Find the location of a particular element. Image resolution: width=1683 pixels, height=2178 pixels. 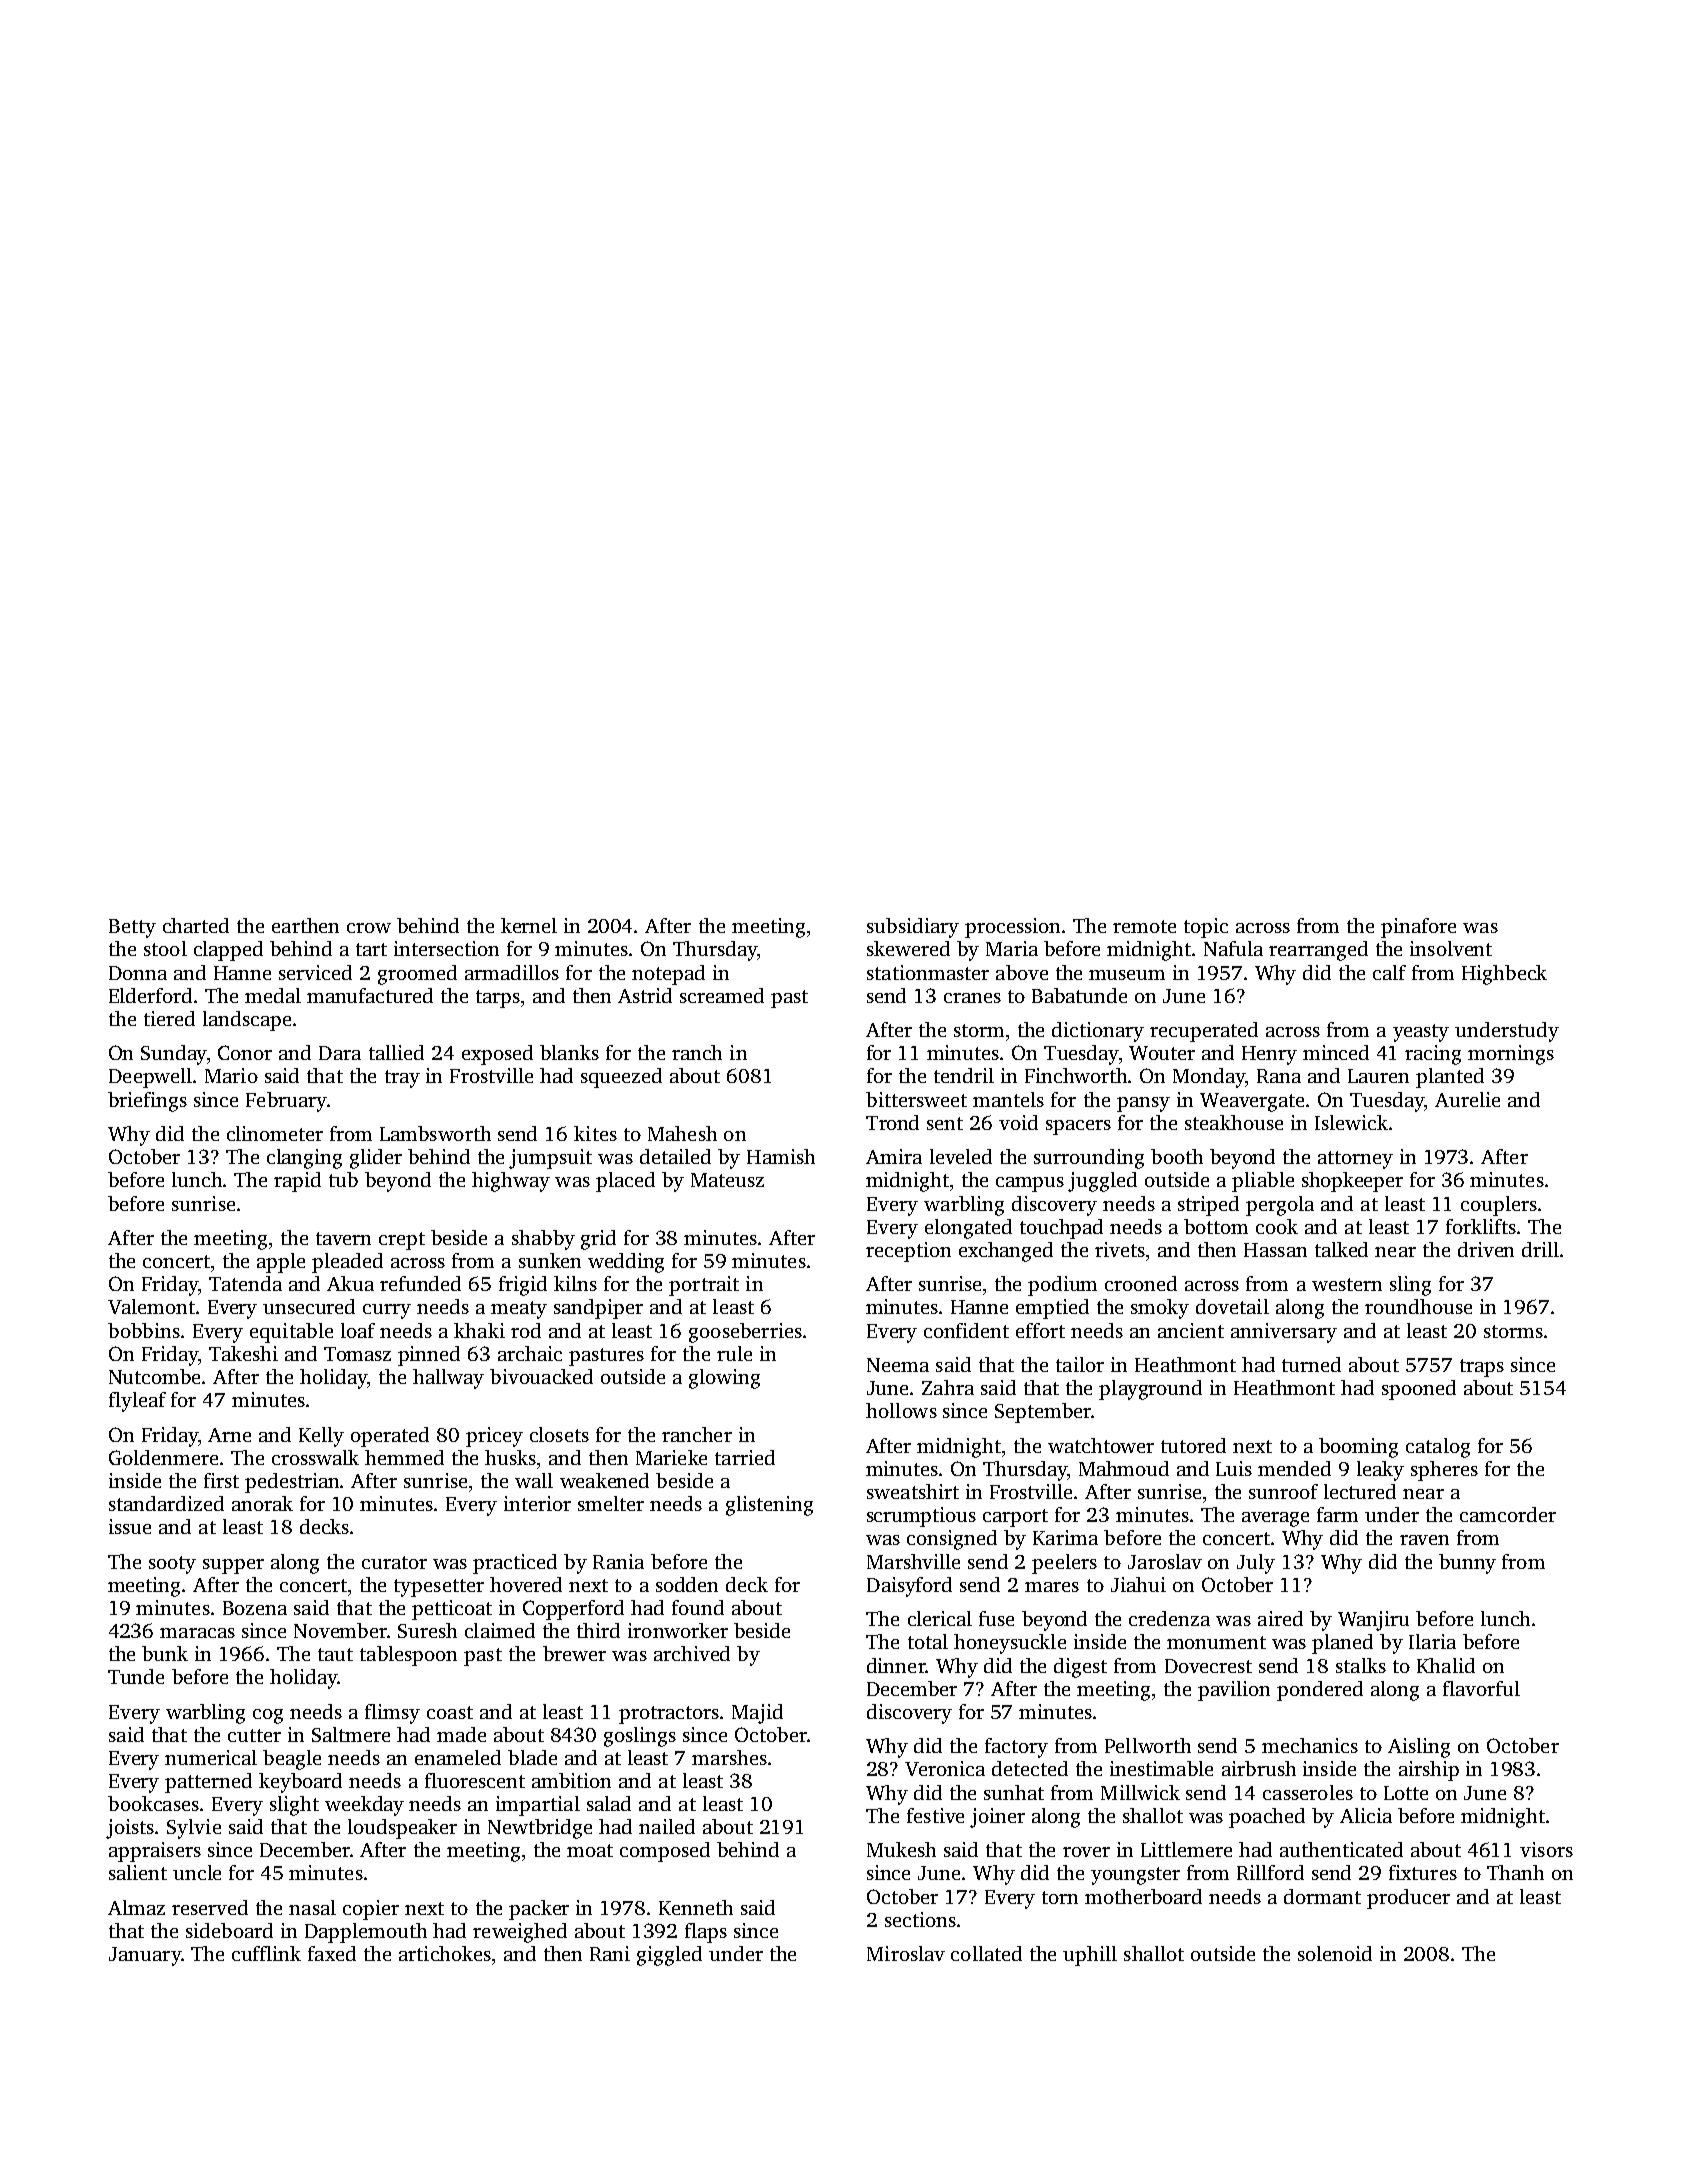

Ilaria is located at coordinates (1432, 1641).
